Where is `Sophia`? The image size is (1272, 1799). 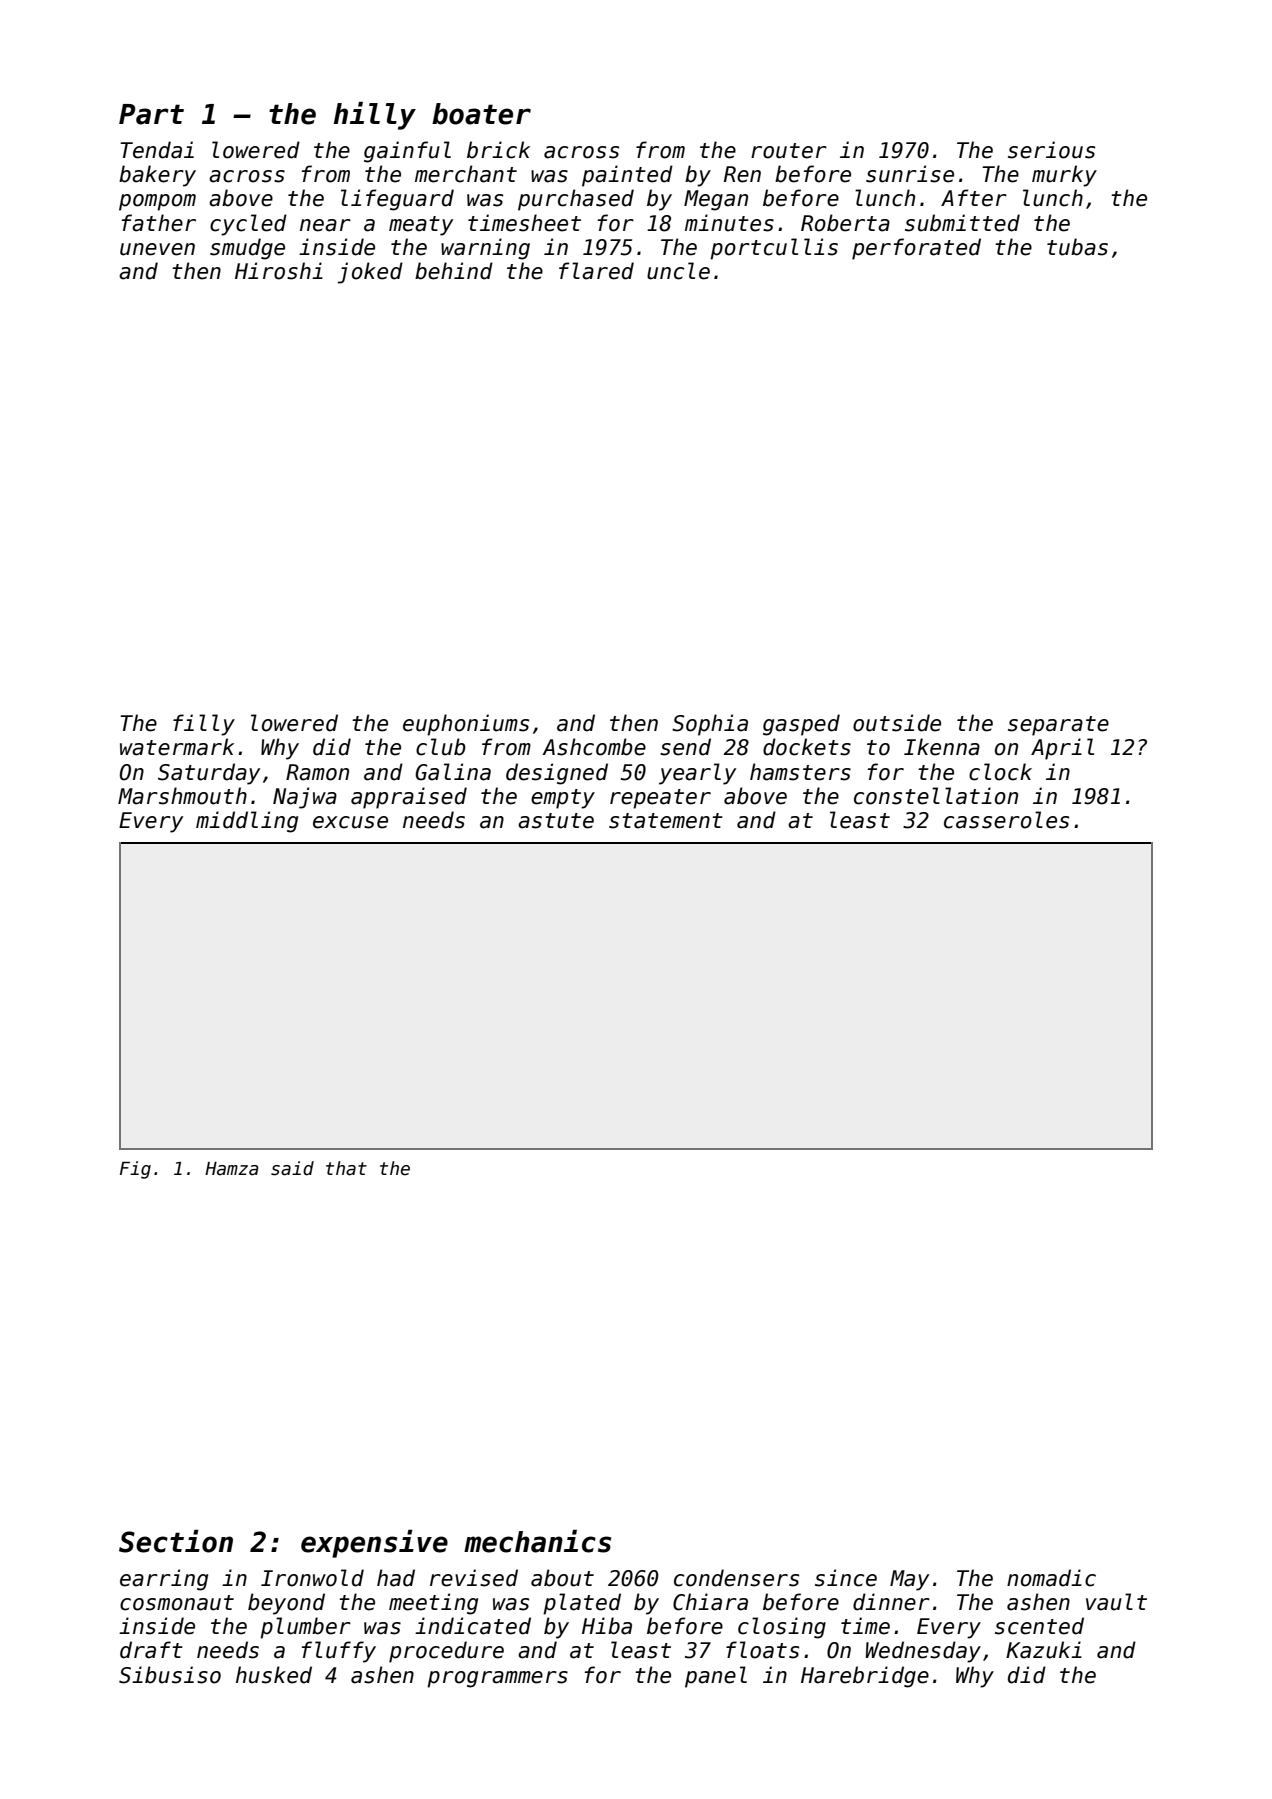
Sophia is located at coordinates (710, 725).
